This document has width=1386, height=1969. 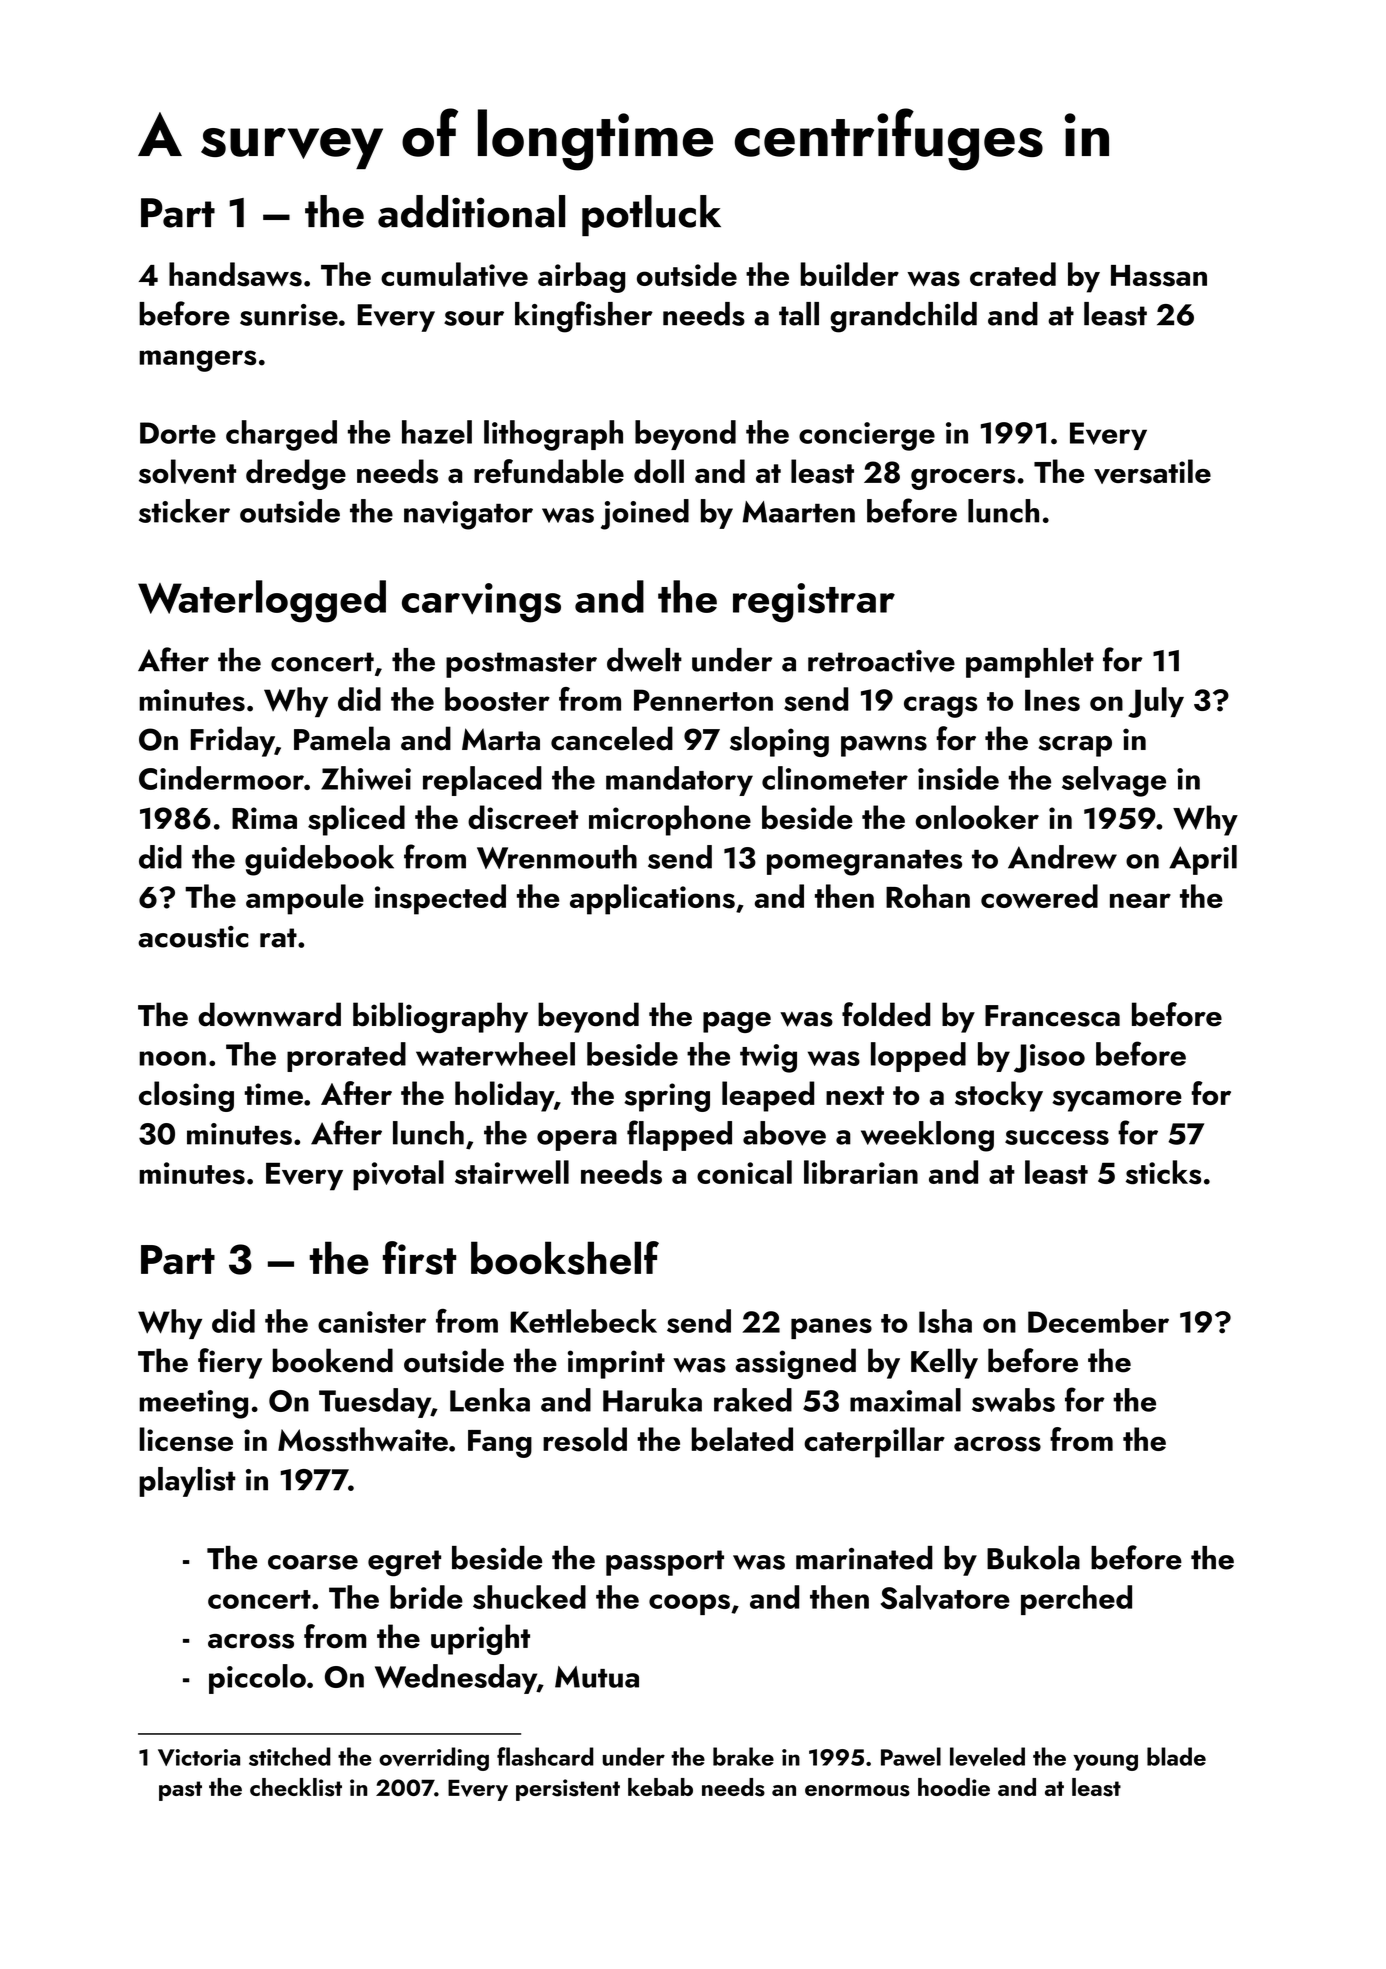 I want to click on closing, so click(x=186, y=1096).
